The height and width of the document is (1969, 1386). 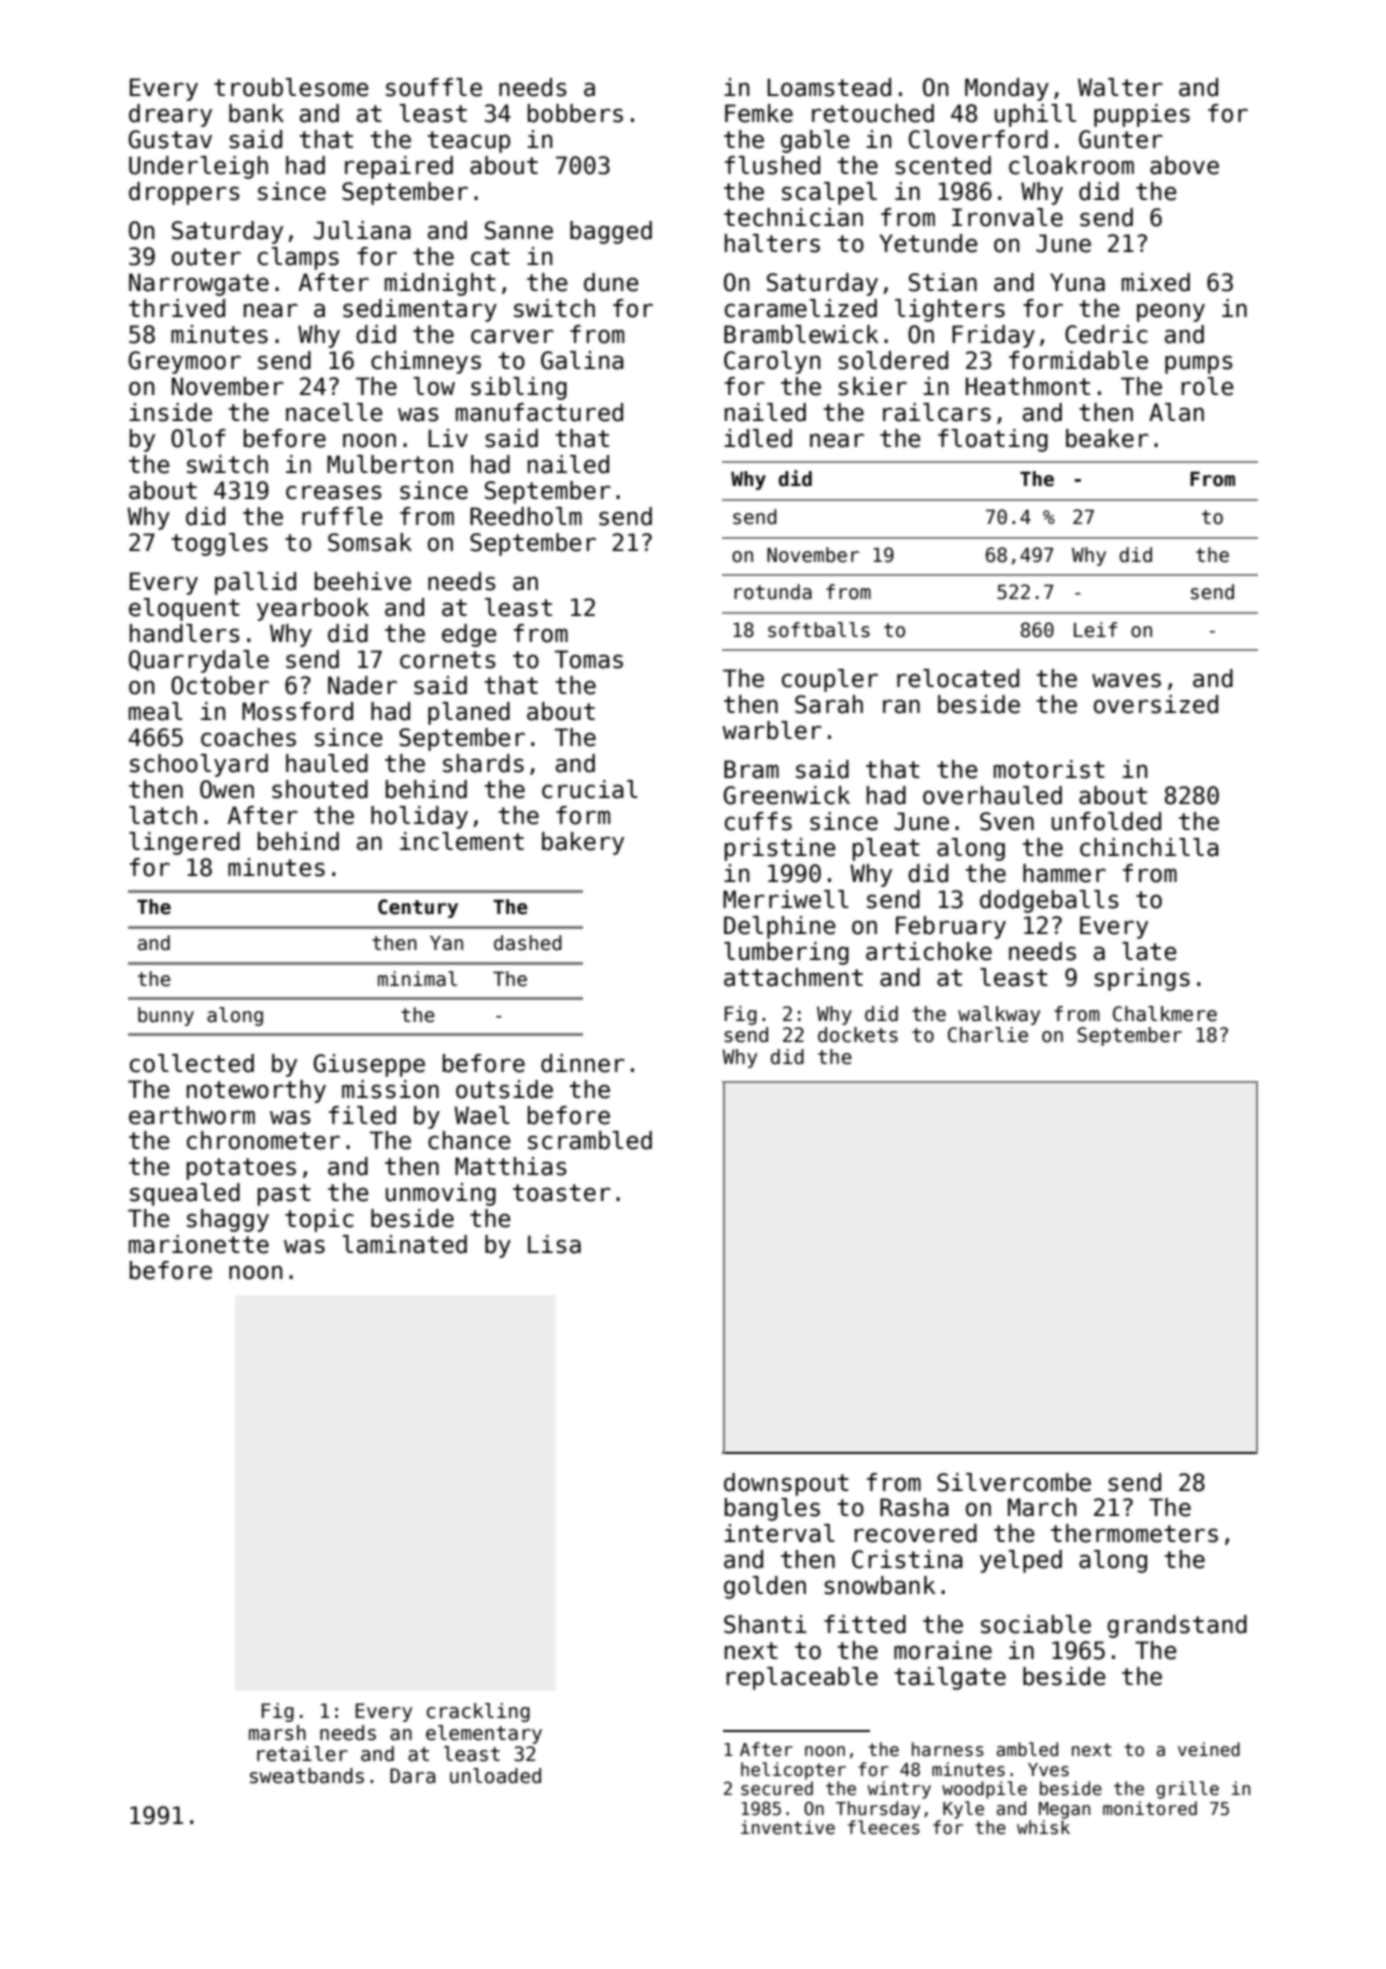 I want to click on hammer, so click(x=1064, y=873).
